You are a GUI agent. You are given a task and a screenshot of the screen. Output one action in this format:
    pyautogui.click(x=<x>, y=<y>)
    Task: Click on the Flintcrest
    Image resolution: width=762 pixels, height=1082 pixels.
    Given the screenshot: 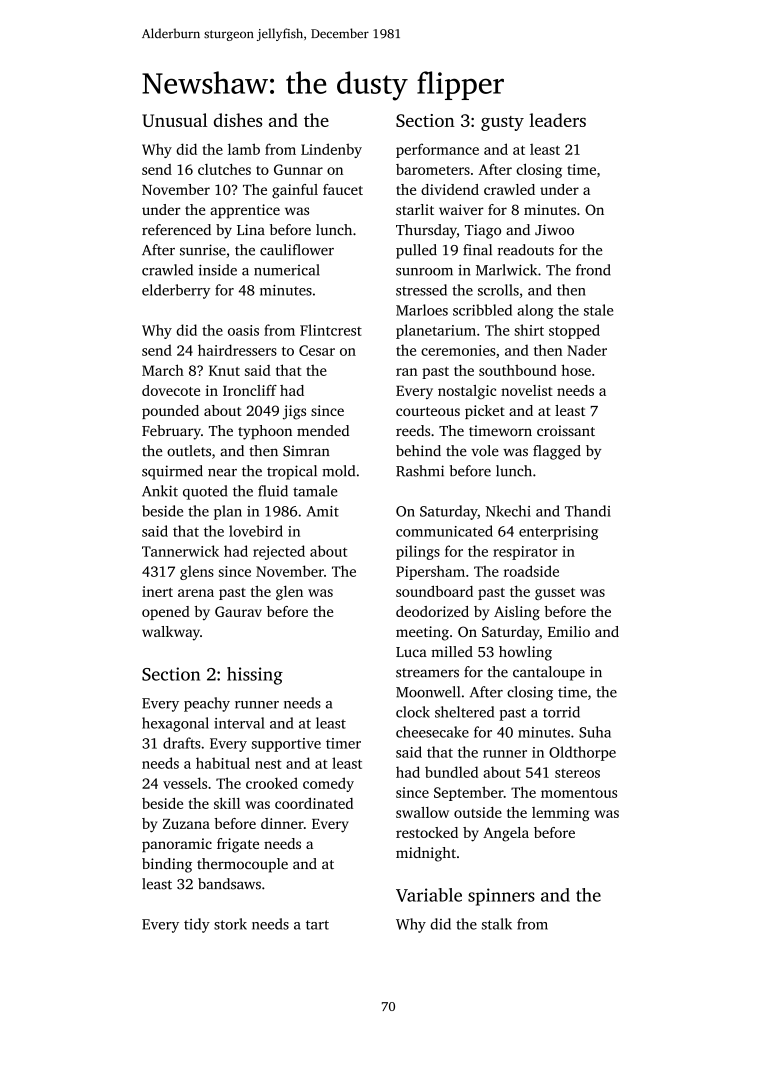 What is the action you would take?
    pyautogui.click(x=331, y=330)
